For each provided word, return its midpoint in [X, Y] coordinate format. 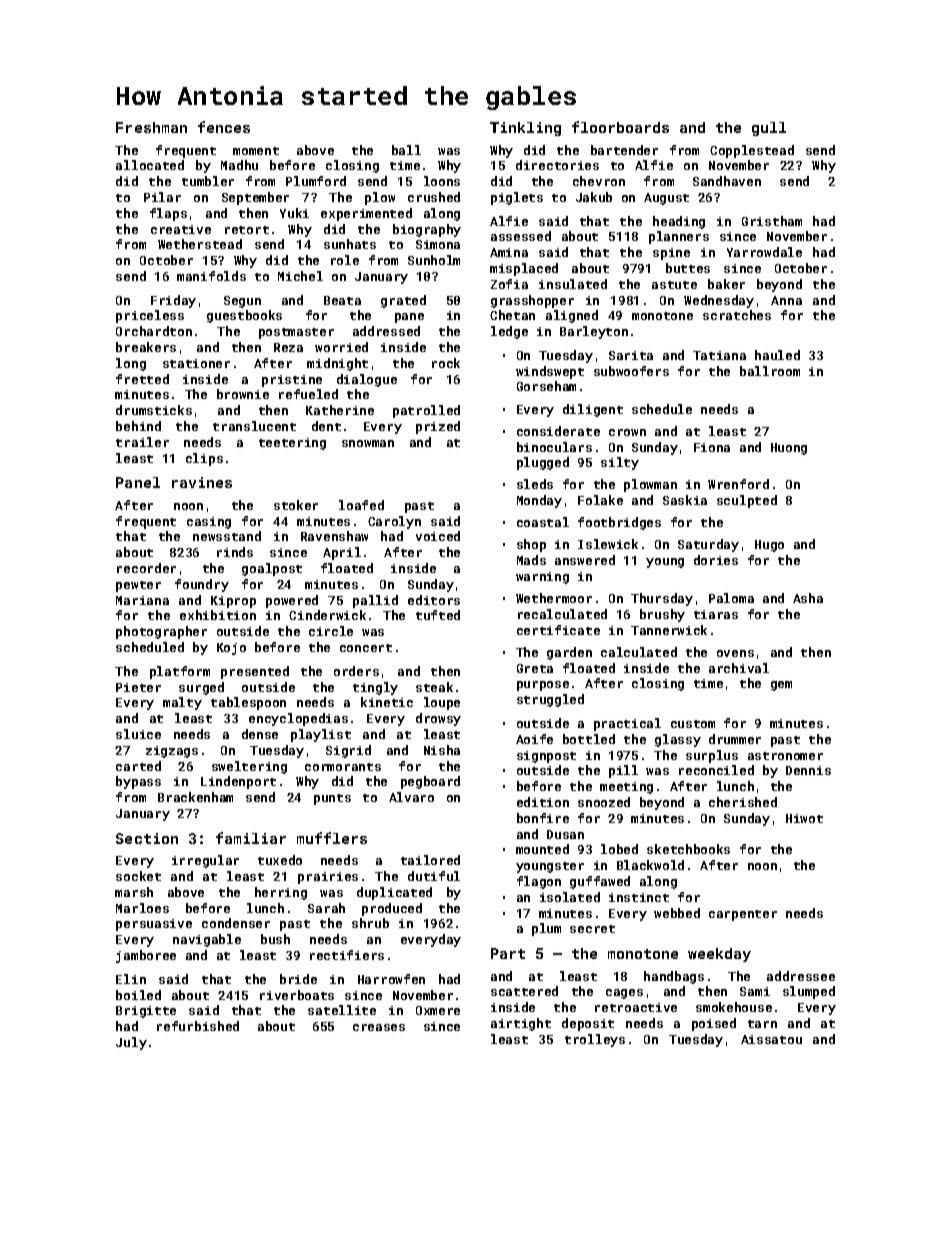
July [131, 1043]
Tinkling [525, 129]
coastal [543, 522]
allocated [150, 165]
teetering [292, 444]
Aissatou [771, 1039]
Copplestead [752, 151]
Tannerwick [669, 630]
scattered [524, 991]
